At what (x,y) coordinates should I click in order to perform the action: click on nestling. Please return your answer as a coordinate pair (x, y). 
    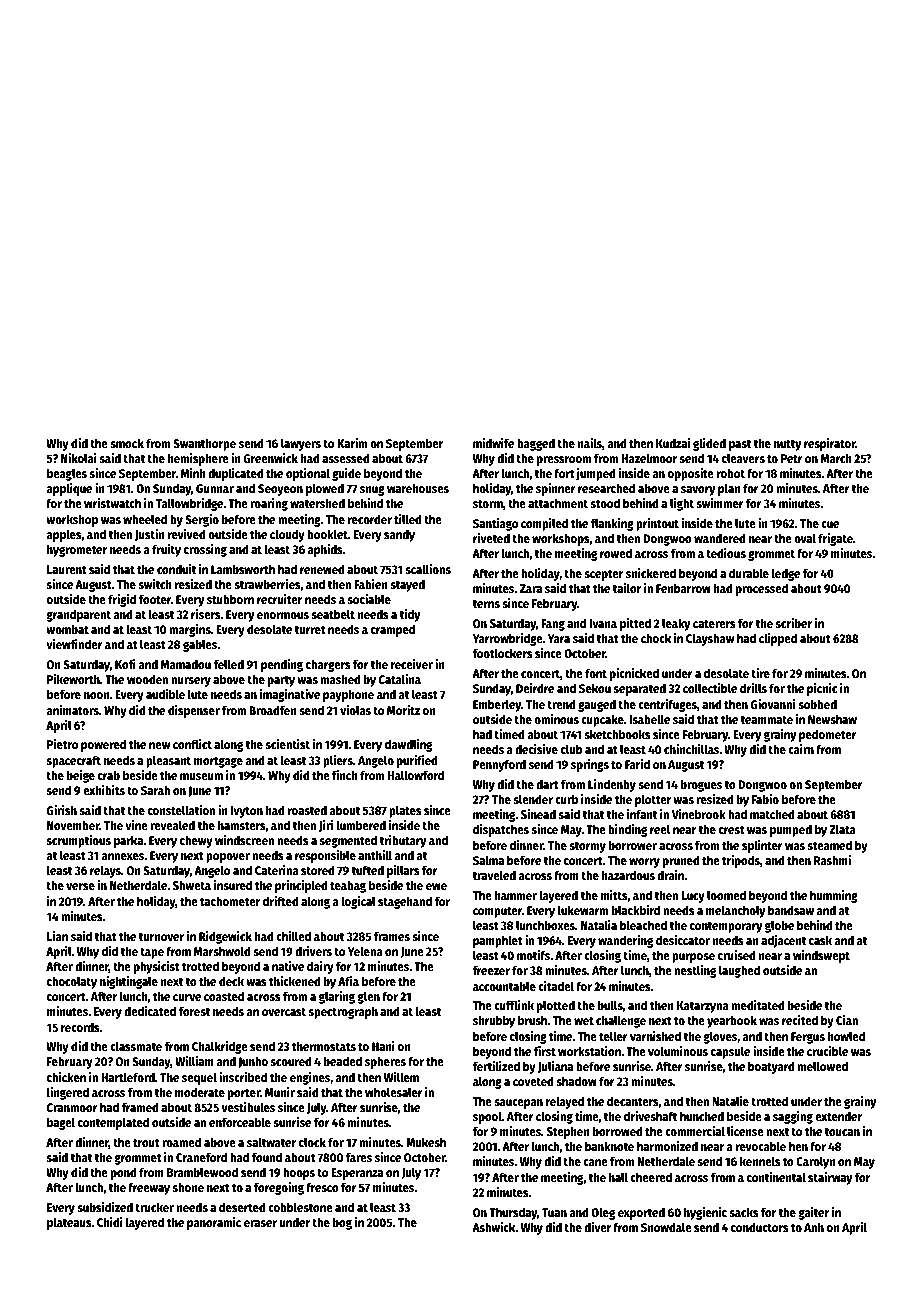
    Looking at the image, I should click on (695, 971).
